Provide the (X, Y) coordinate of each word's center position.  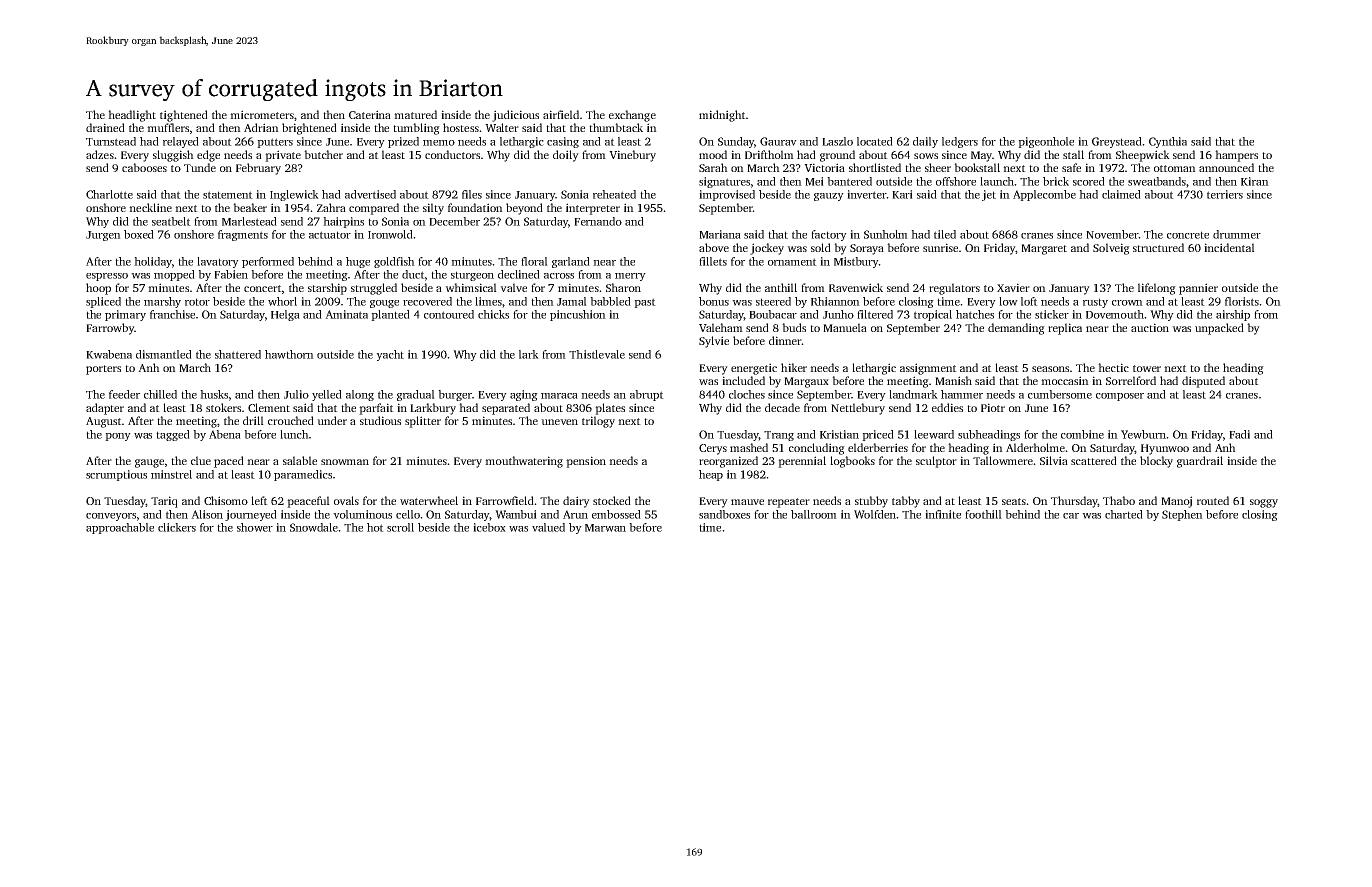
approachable (120, 528)
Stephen (1182, 515)
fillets (713, 261)
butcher (323, 154)
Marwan (605, 528)
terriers (1225, 194)
